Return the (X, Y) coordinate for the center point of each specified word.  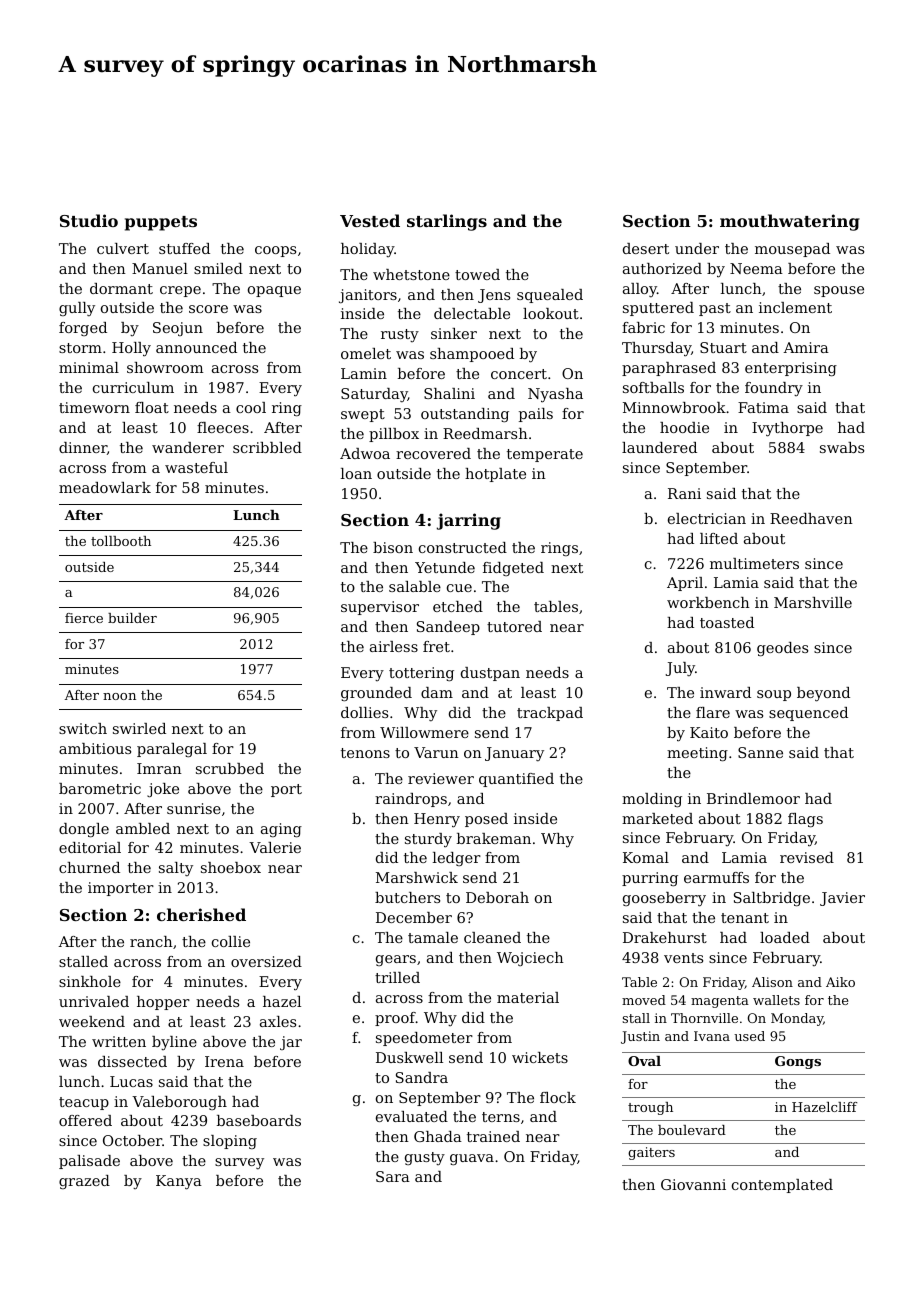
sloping (230, 1142)
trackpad (550, 714)
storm (80, 348)
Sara (393, 1176)
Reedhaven (811, 518)
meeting (697, 754)
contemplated (782, 1186)
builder (132, 618)
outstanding (465, 415)
